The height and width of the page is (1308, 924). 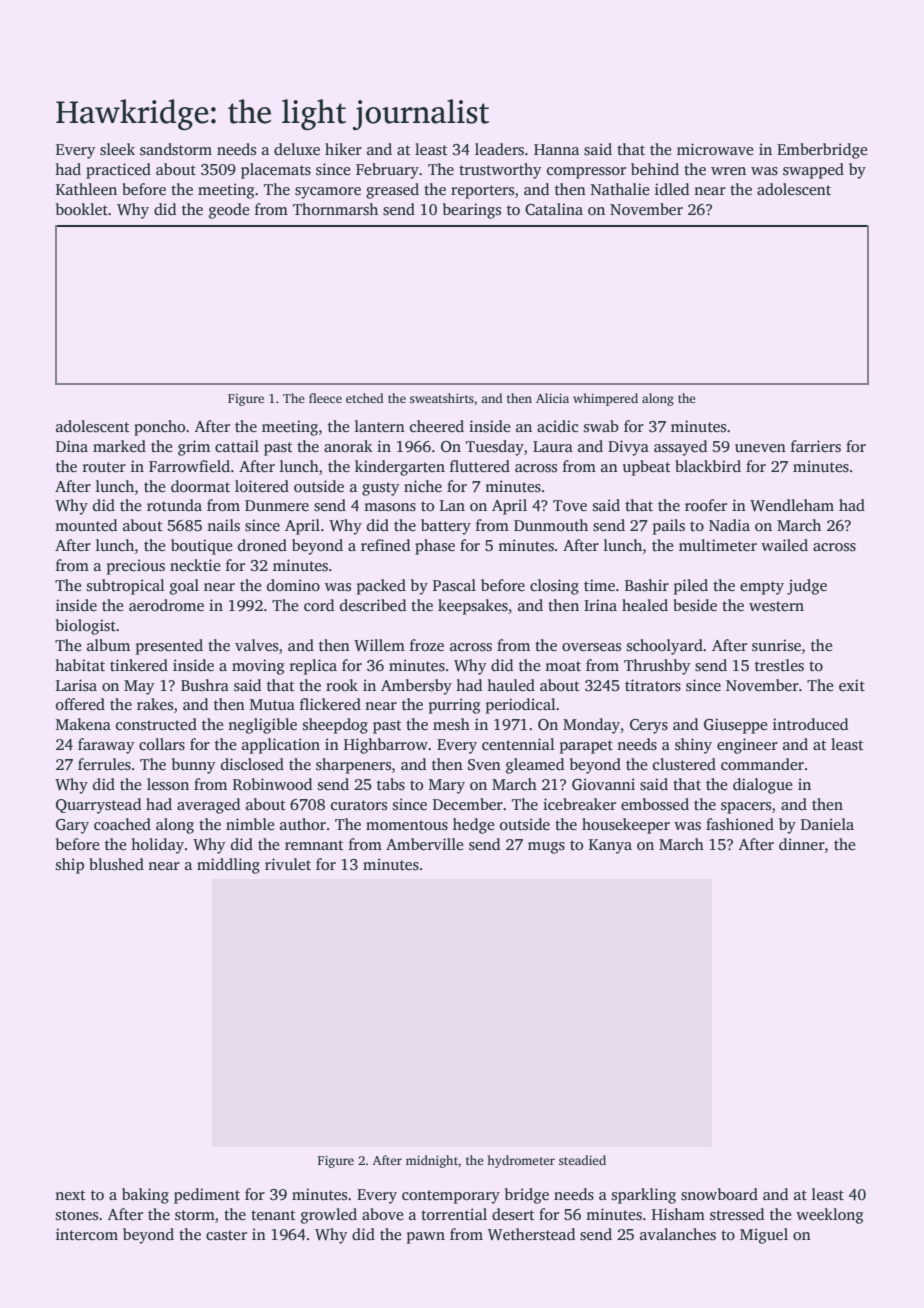 I want to click on sleek, so click(x=117, y=149).
